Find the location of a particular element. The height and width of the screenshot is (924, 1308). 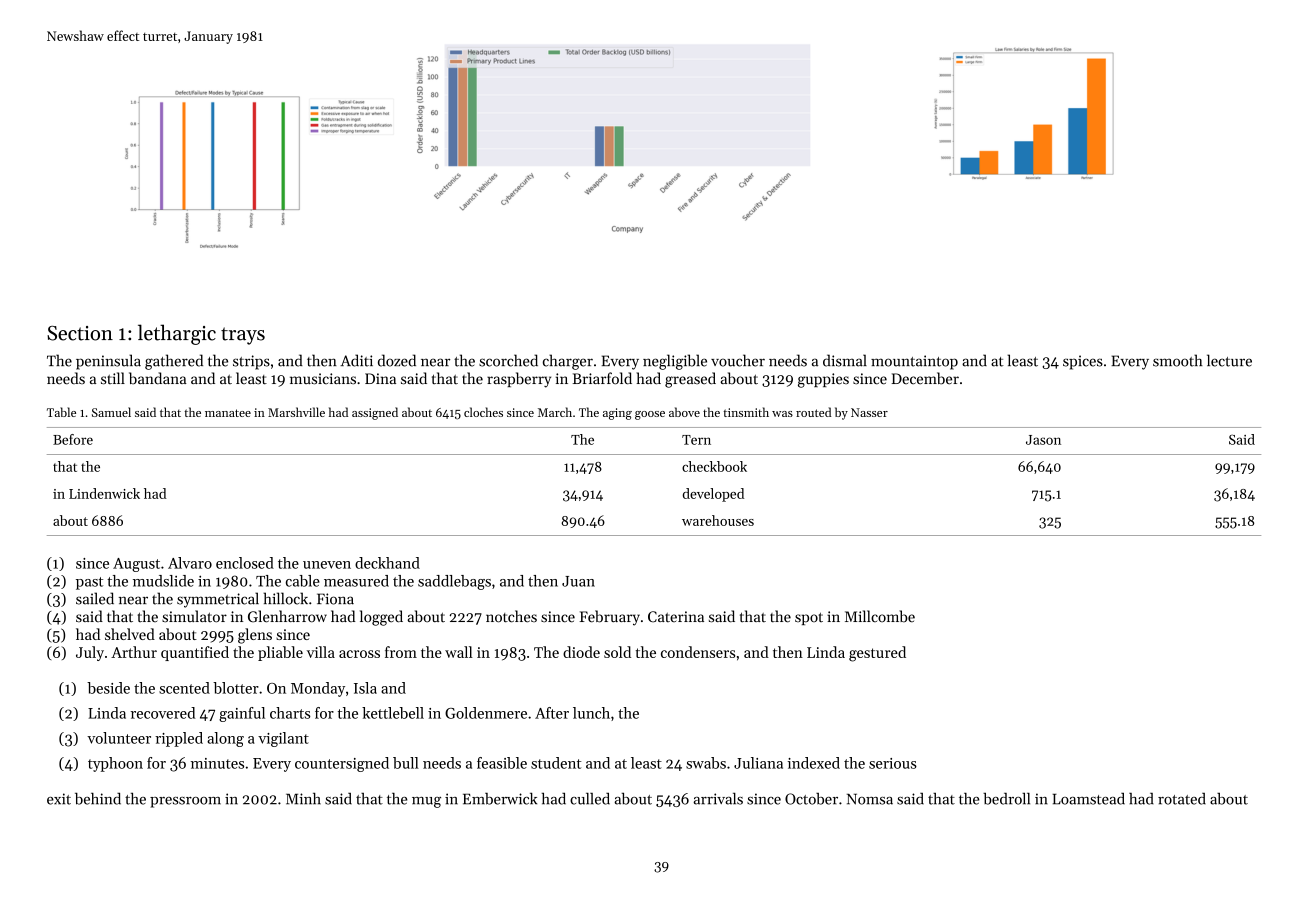

Marshville is located at coordinates (296, 412).
